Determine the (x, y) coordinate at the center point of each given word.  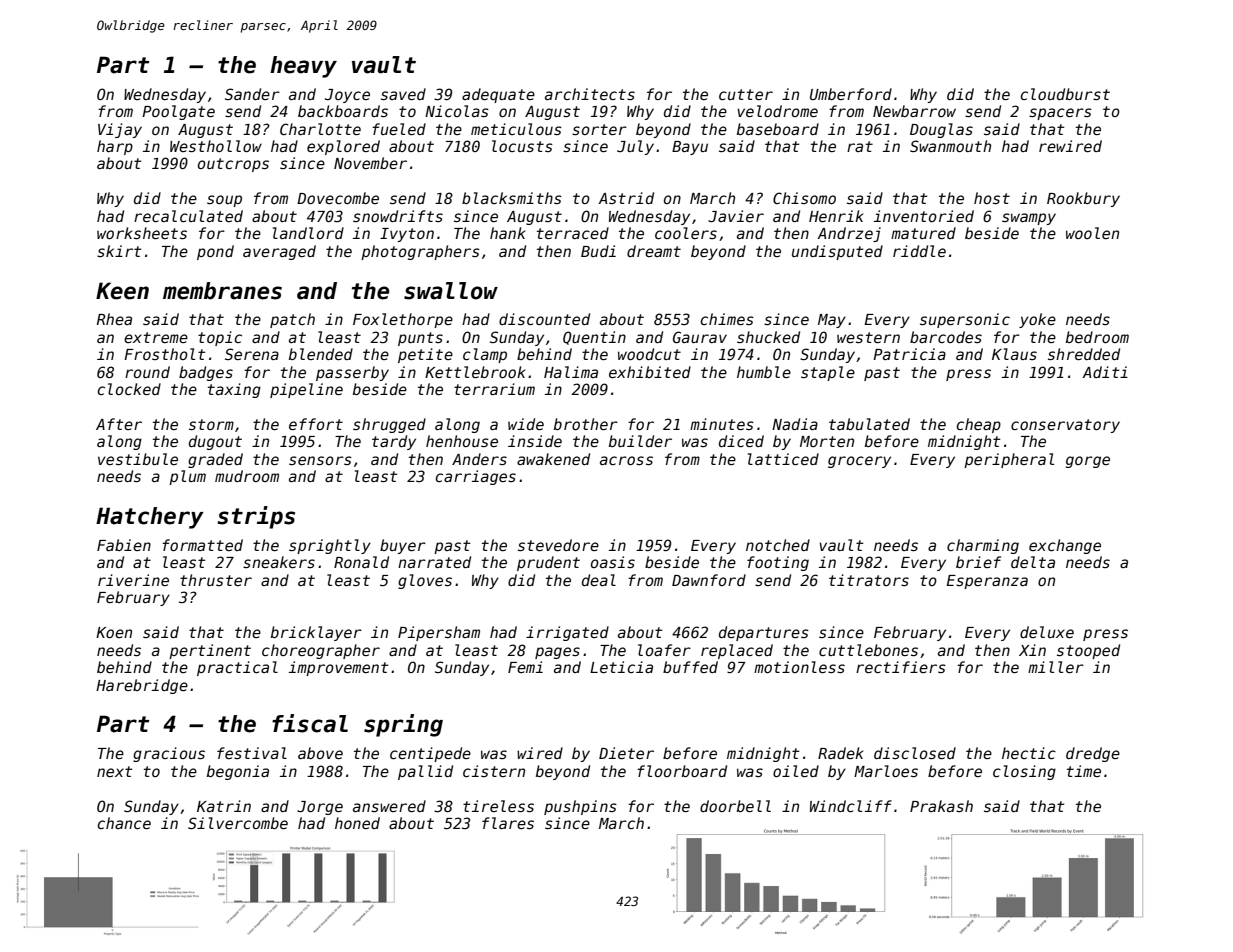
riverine (133, 580)
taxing (234, 390)
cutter (746, 94)
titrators (869, 580)
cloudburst (1065, 94)
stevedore (558, 545)
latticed (783, 459)
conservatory (1065, 426)
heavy (303, 67)
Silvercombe (238, 823)
